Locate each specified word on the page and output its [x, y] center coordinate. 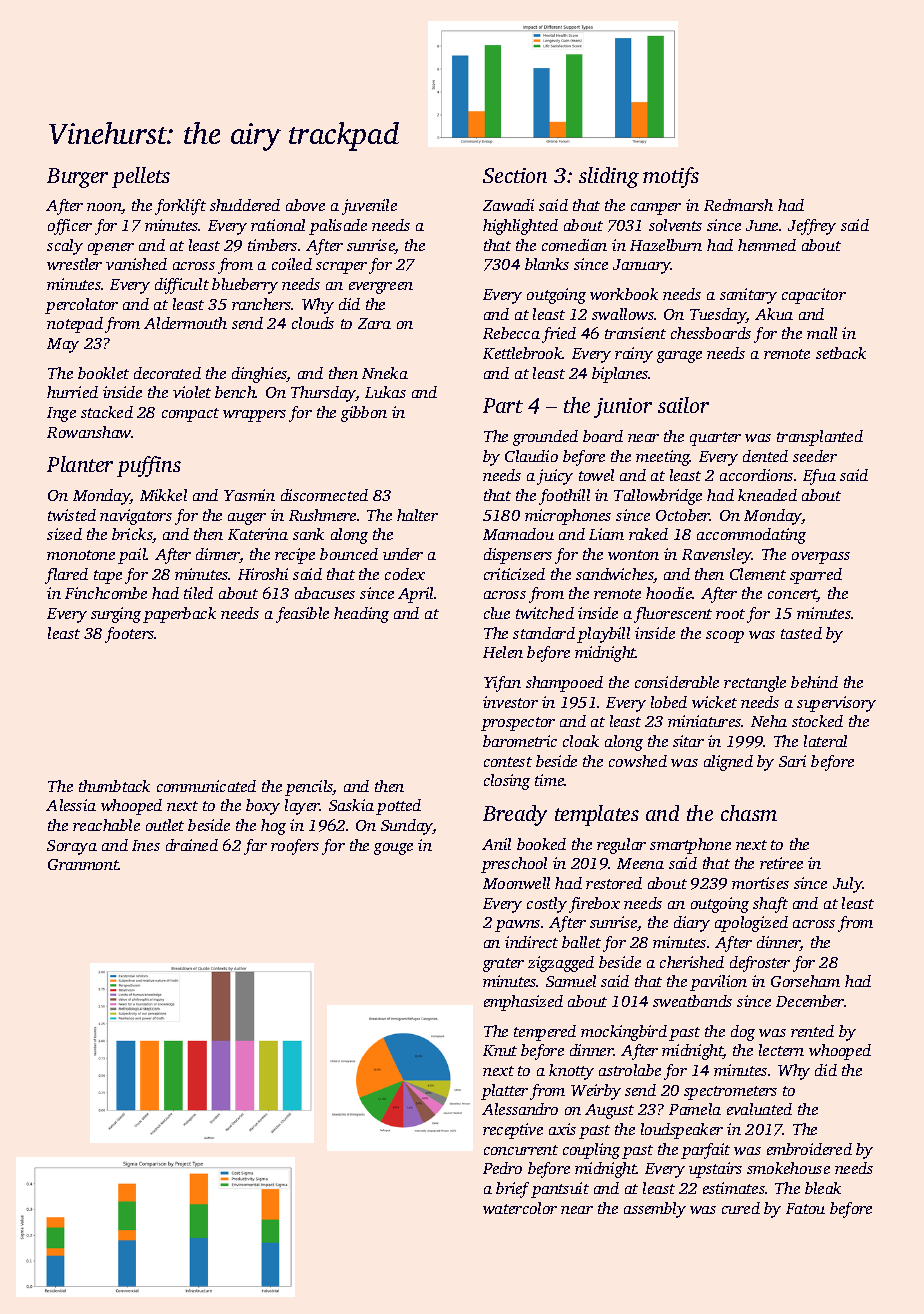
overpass [821, 558]
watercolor [520, 1208]
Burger [77, 178]
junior [623, 408]
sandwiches [615, 575]
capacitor [814, 296]
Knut [500, 1050]
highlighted [520, 227]
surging [116, 615]
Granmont [83, 864]
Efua [819, 477]
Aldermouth [185, 323]
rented [812, 1031]
